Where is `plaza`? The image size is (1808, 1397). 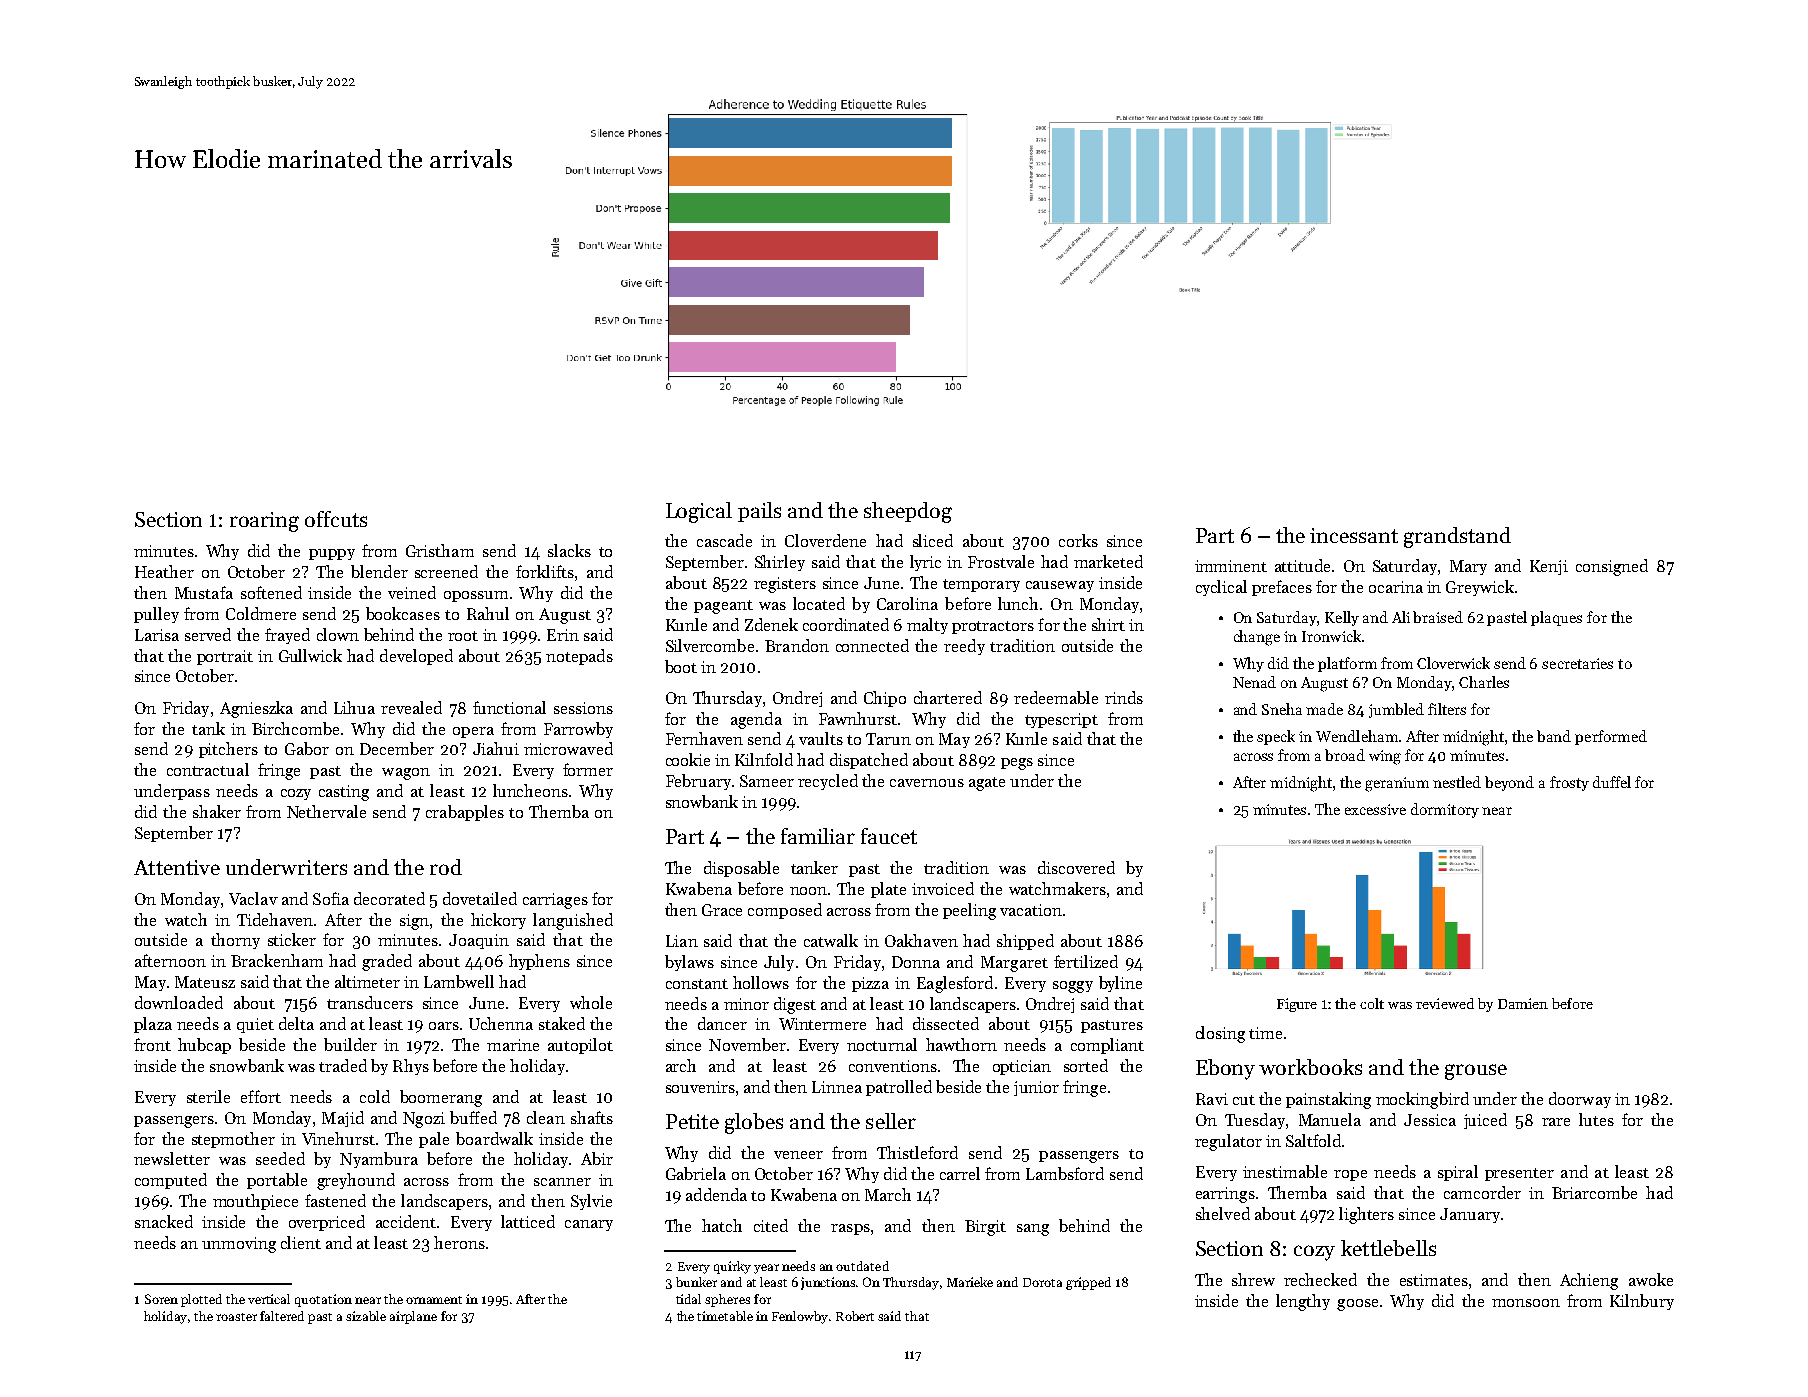
plaza is located at coordinates (153, 1025).
